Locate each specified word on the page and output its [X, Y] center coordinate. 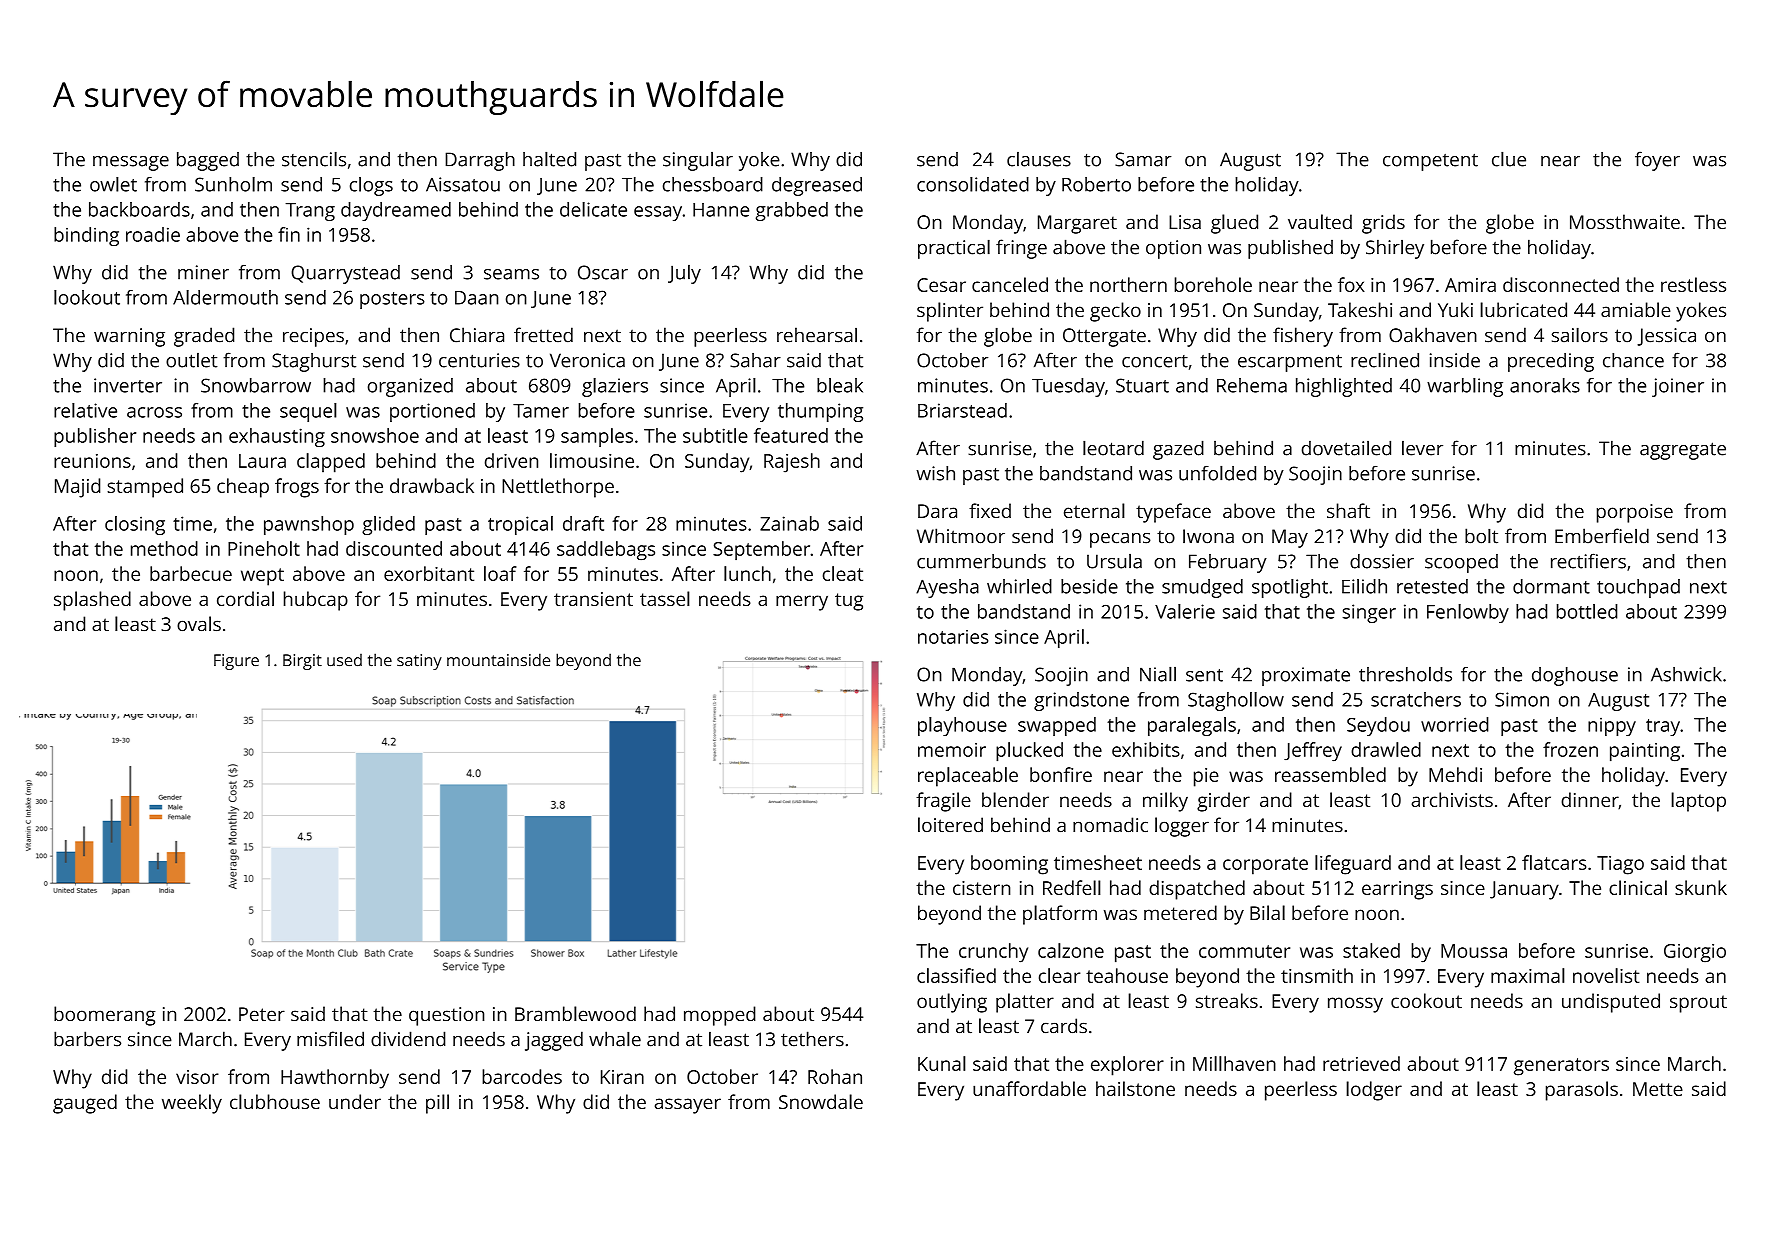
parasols [1582, 1091]
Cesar [941, 285]
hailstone [1135, 1088]
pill [437, 1104]
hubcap [316, 601]
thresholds [1405, 674]
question [446, 1016]
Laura [262, 461]
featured [791, 435]
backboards [139, 209]
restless [1693, 284]
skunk [1701, 887]
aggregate [1683, 451]
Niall [1158, 674]
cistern [981, 888]
